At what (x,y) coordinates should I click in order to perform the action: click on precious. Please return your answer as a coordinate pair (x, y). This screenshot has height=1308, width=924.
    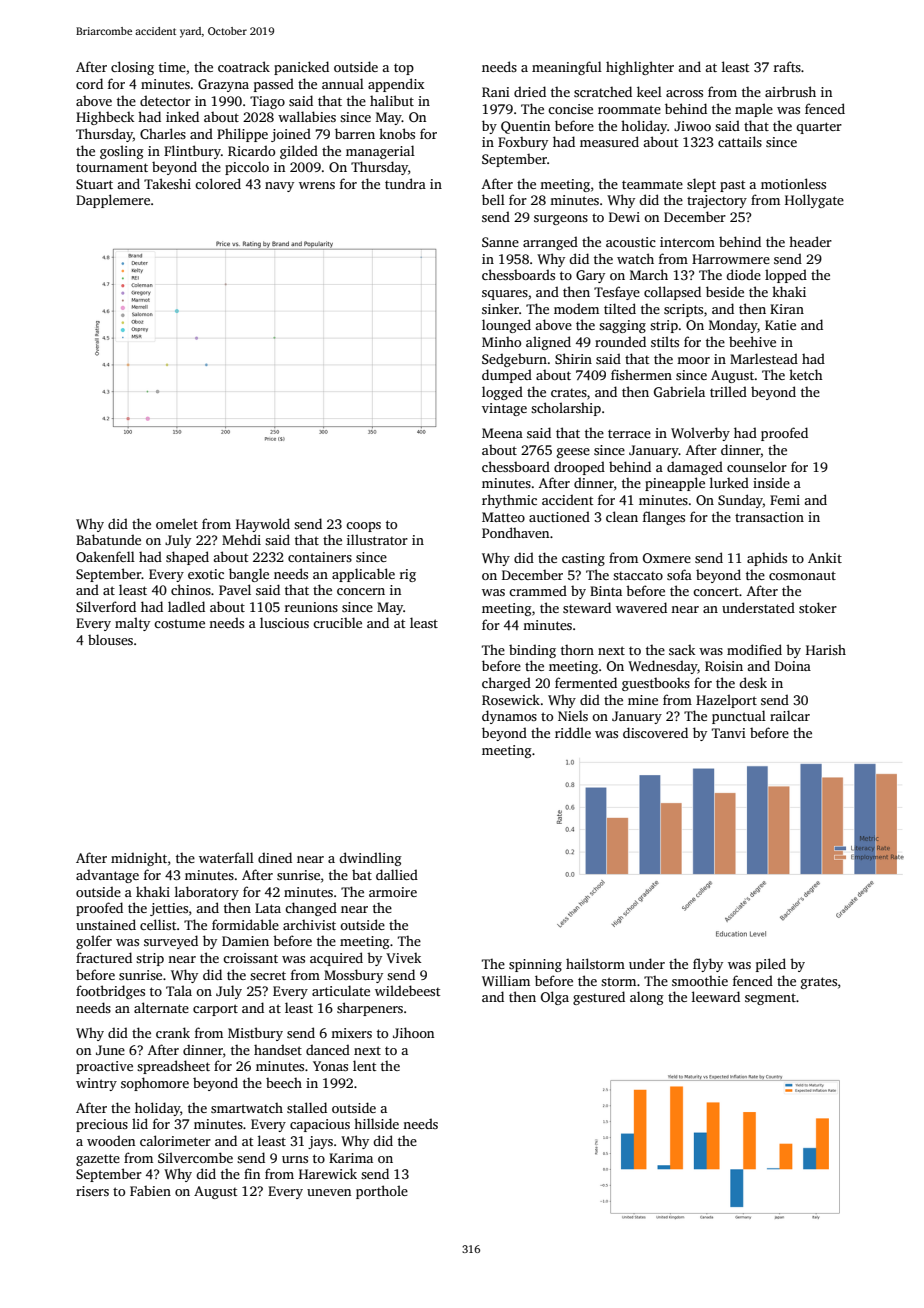
    Looking at the image, I should click on (102, 1125).
